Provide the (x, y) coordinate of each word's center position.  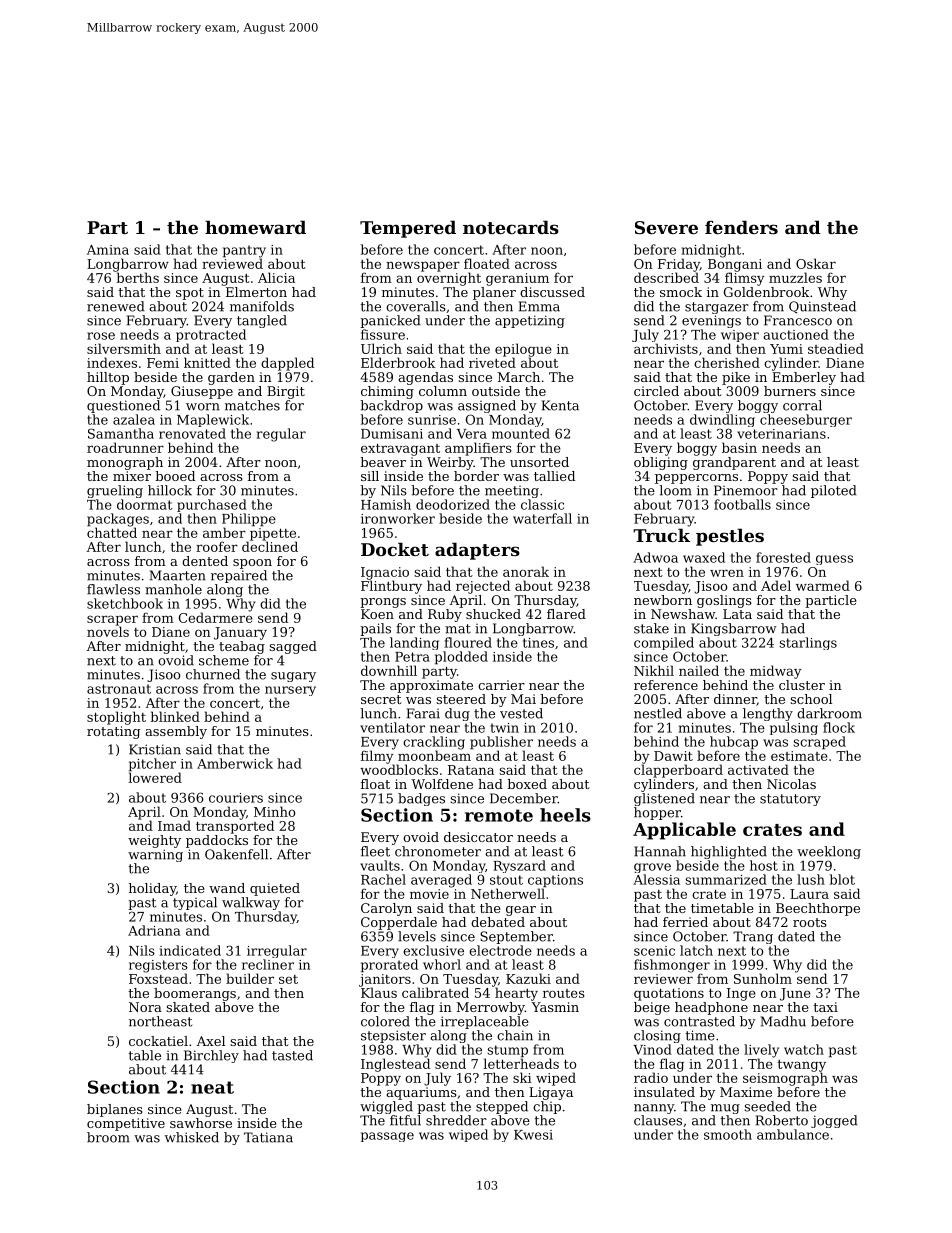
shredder (456, 1120)
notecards (511, 227)
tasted (292, 1055)
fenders (741, 227)
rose (101, 336)
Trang (753, 937)
